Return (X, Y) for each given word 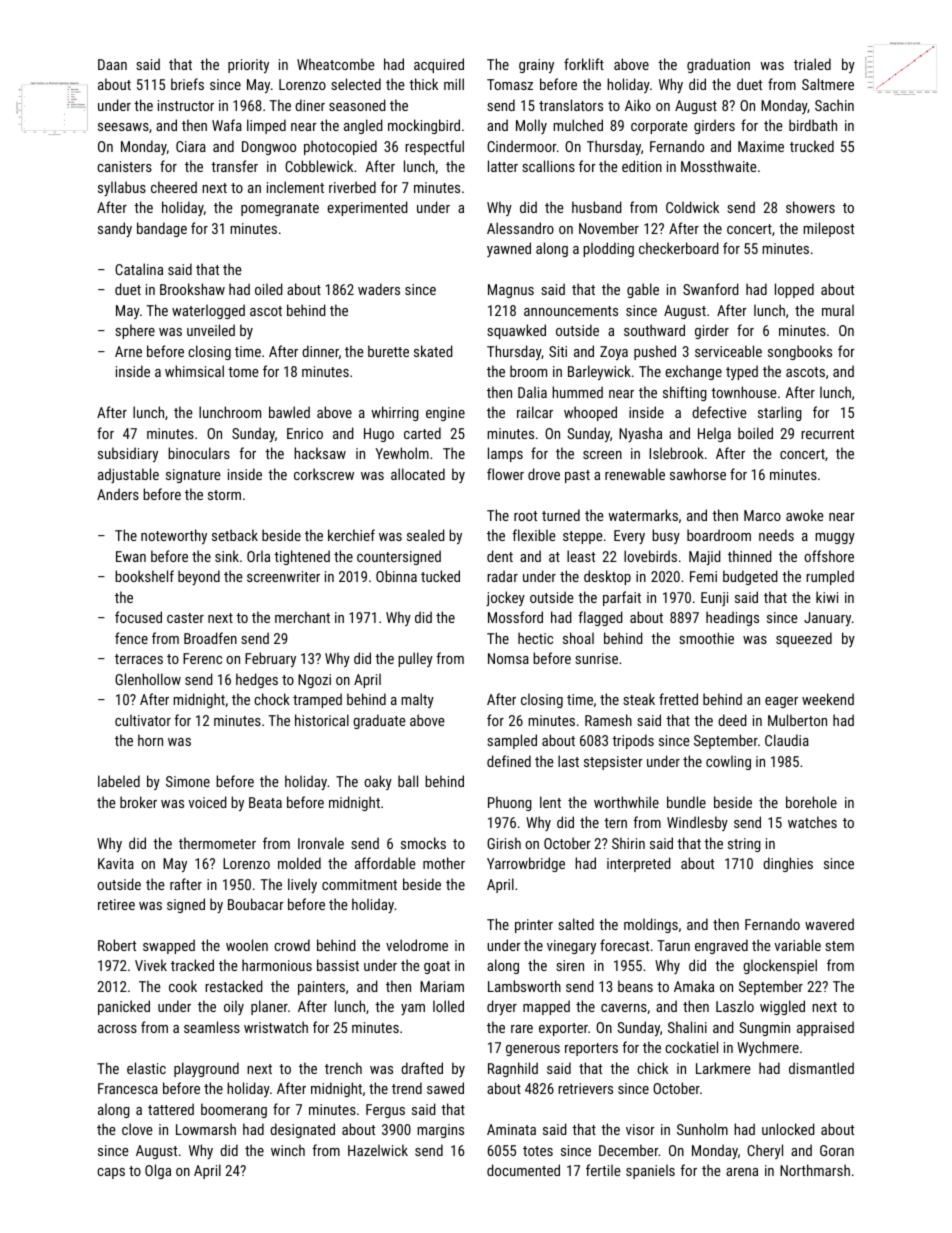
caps (111, 1173)
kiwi (827, 597)
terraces (139, 659)
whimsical (194, 371)
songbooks (800, 352)
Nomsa (508, 658)
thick (423, 84)
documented (523, 1170)
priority (248, 66)
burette (388, 351)
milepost (828, 229)
